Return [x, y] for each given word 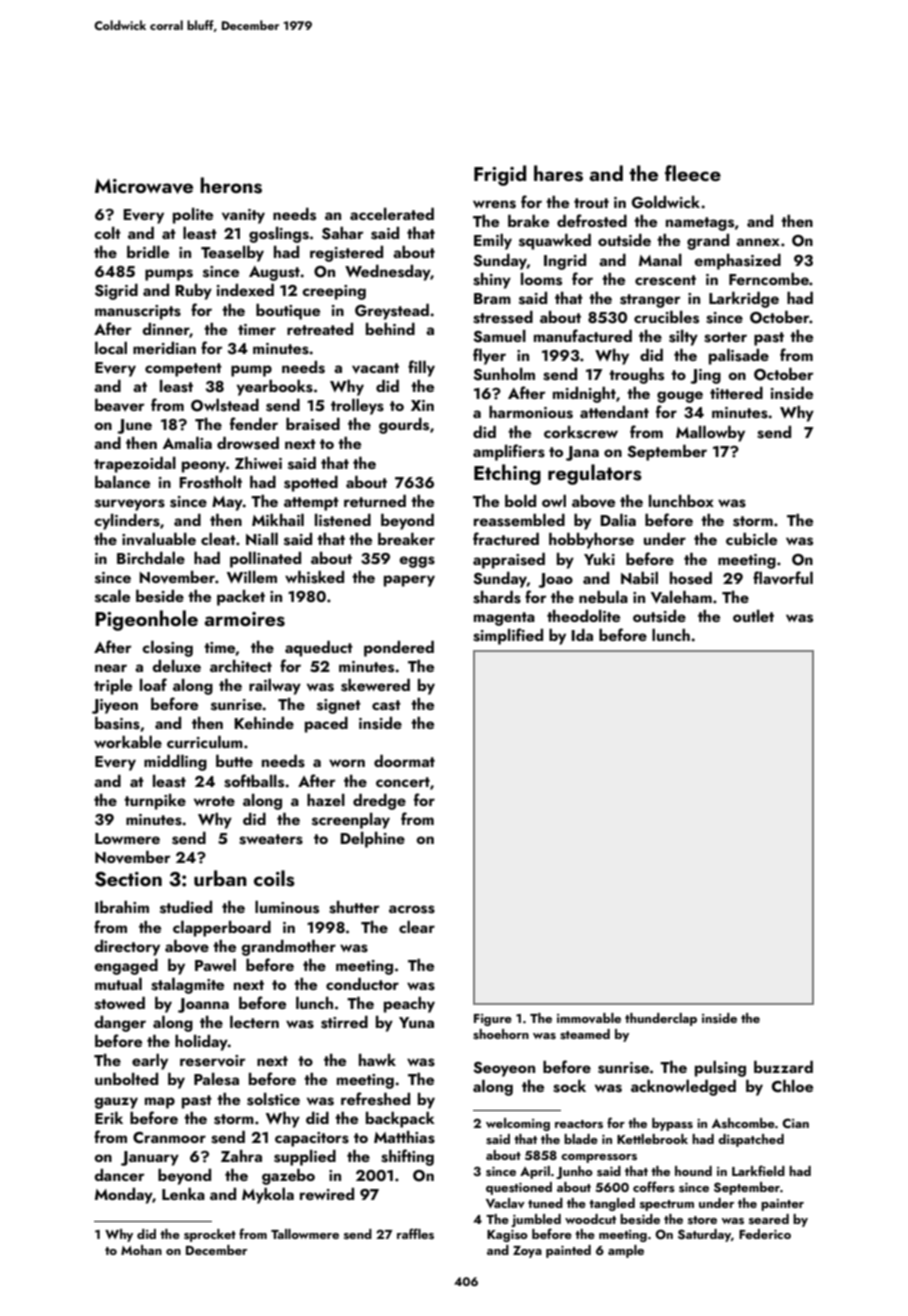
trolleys [357, 407]
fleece [693, 173]
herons [231, 185]
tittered [736, 393]
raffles [415, 1233]
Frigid [500, 175]
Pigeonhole [146, 620]
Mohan [141, 1250]
